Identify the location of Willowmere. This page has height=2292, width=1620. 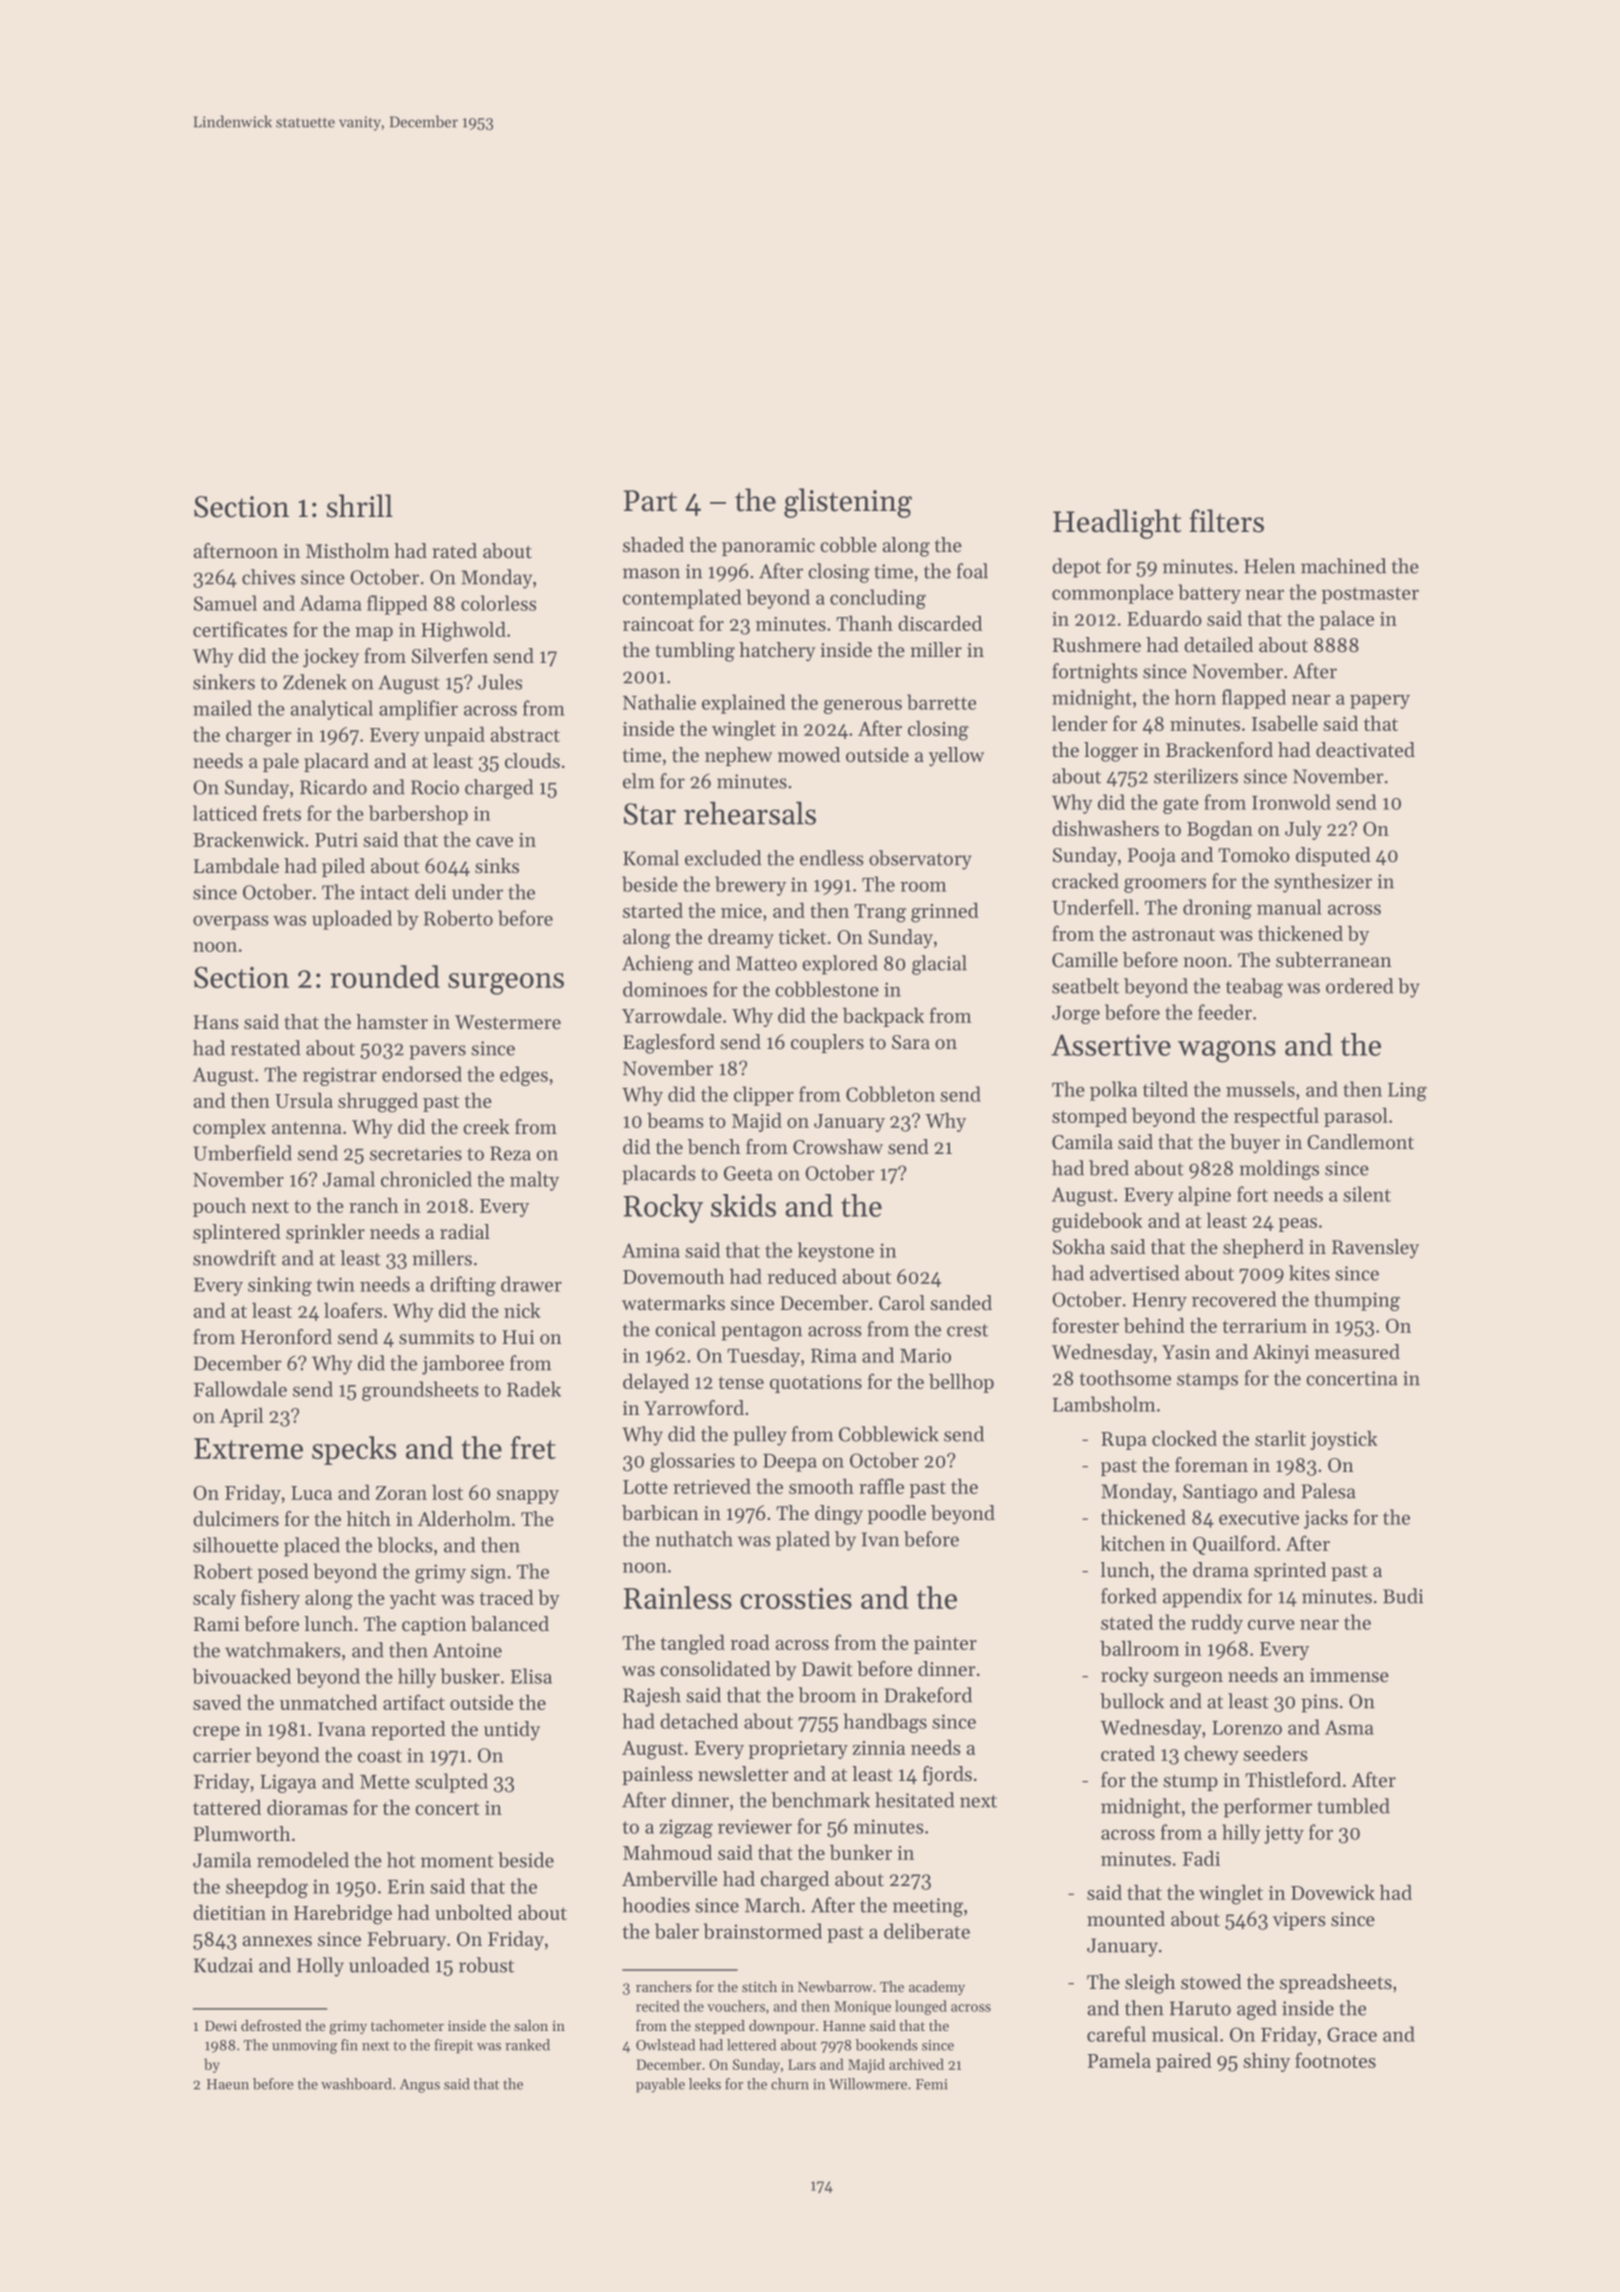
(868, 2084).
